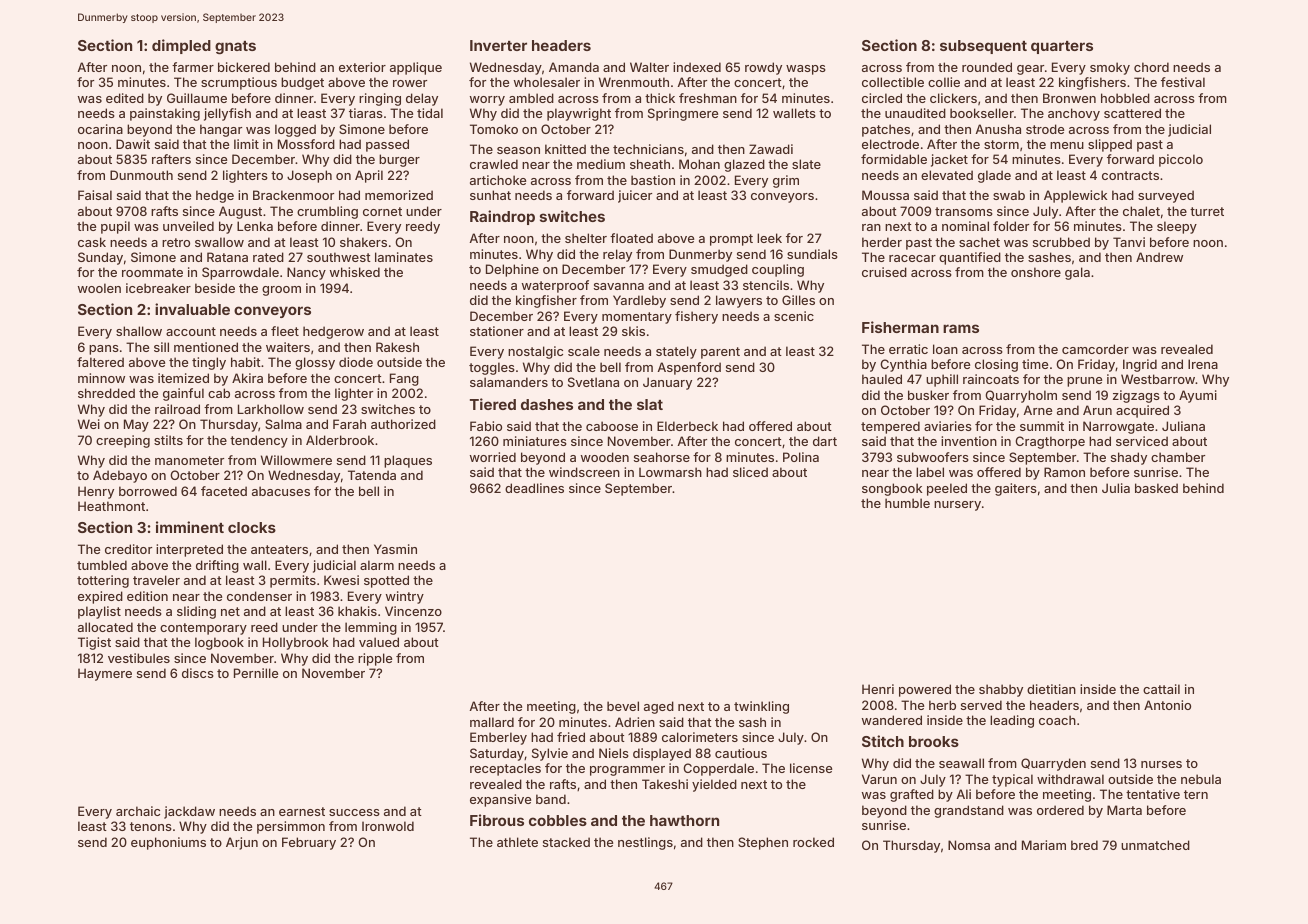 The image size is (1308, 924). What do you see at coordinates (341, 580) in the document?
I see `Kwesi` at bounding box center [341, 580].
